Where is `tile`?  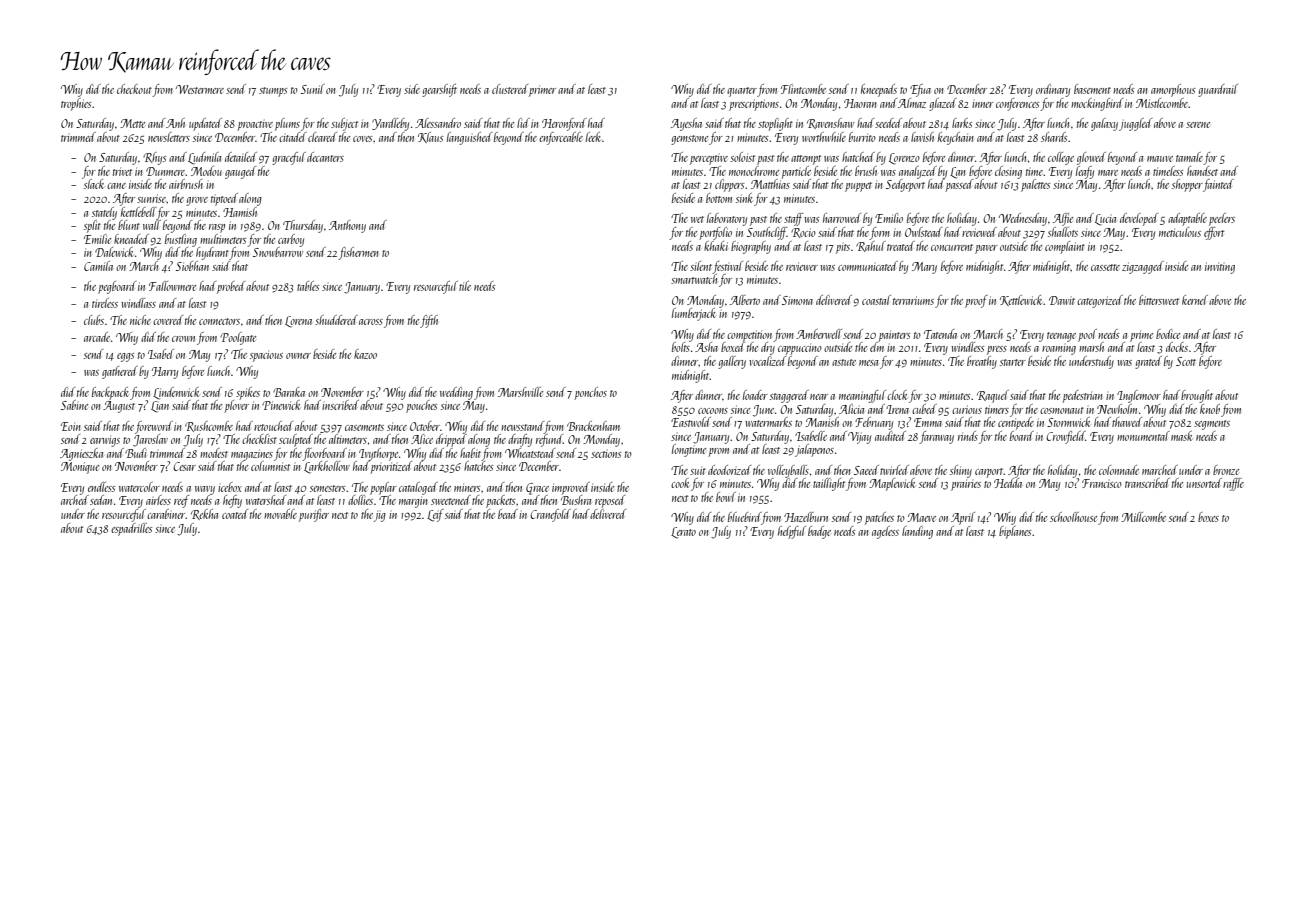 tile is located at coordinates (465, 286).
